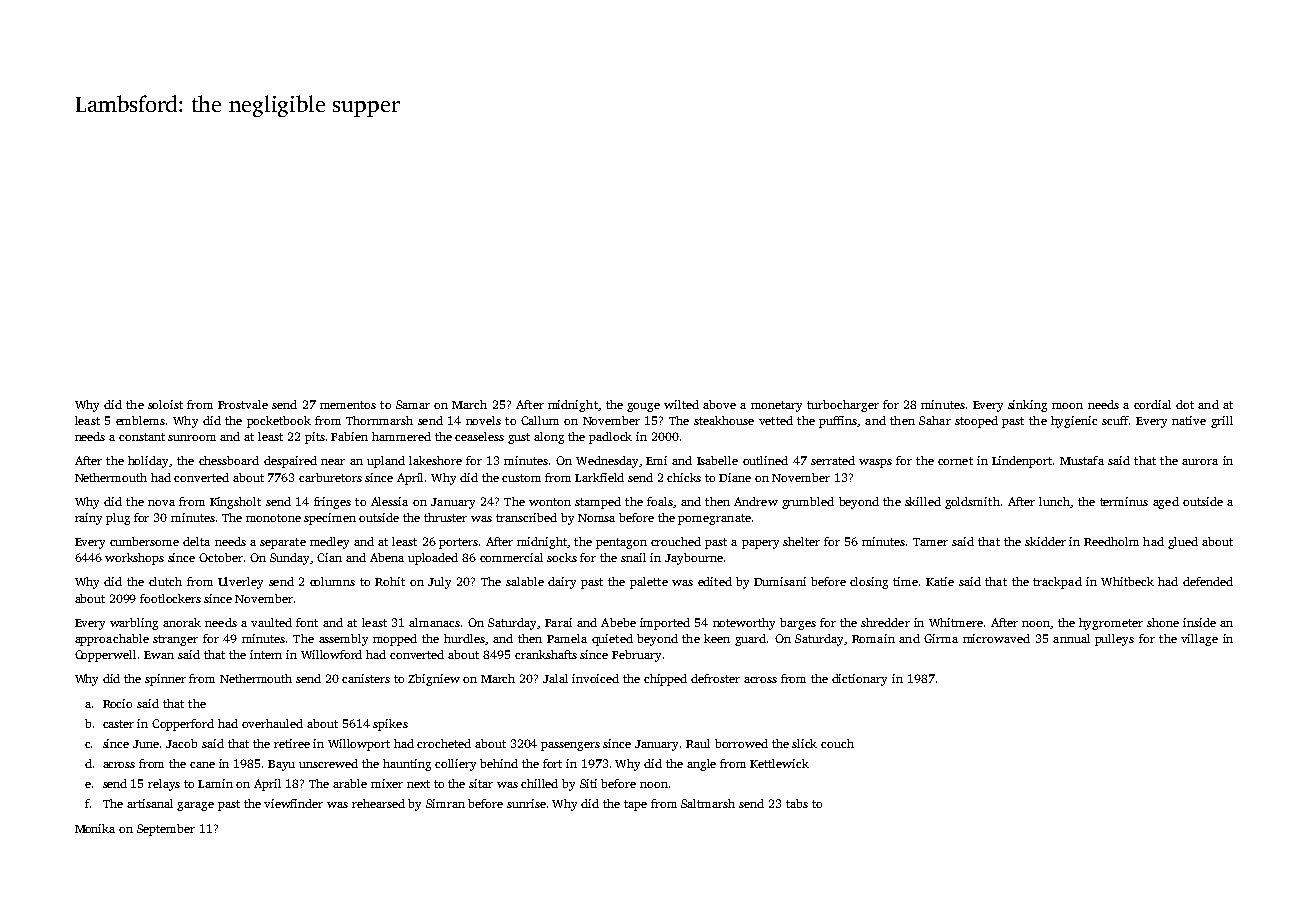  I want to click on crankshafts, so click(546, 654).
